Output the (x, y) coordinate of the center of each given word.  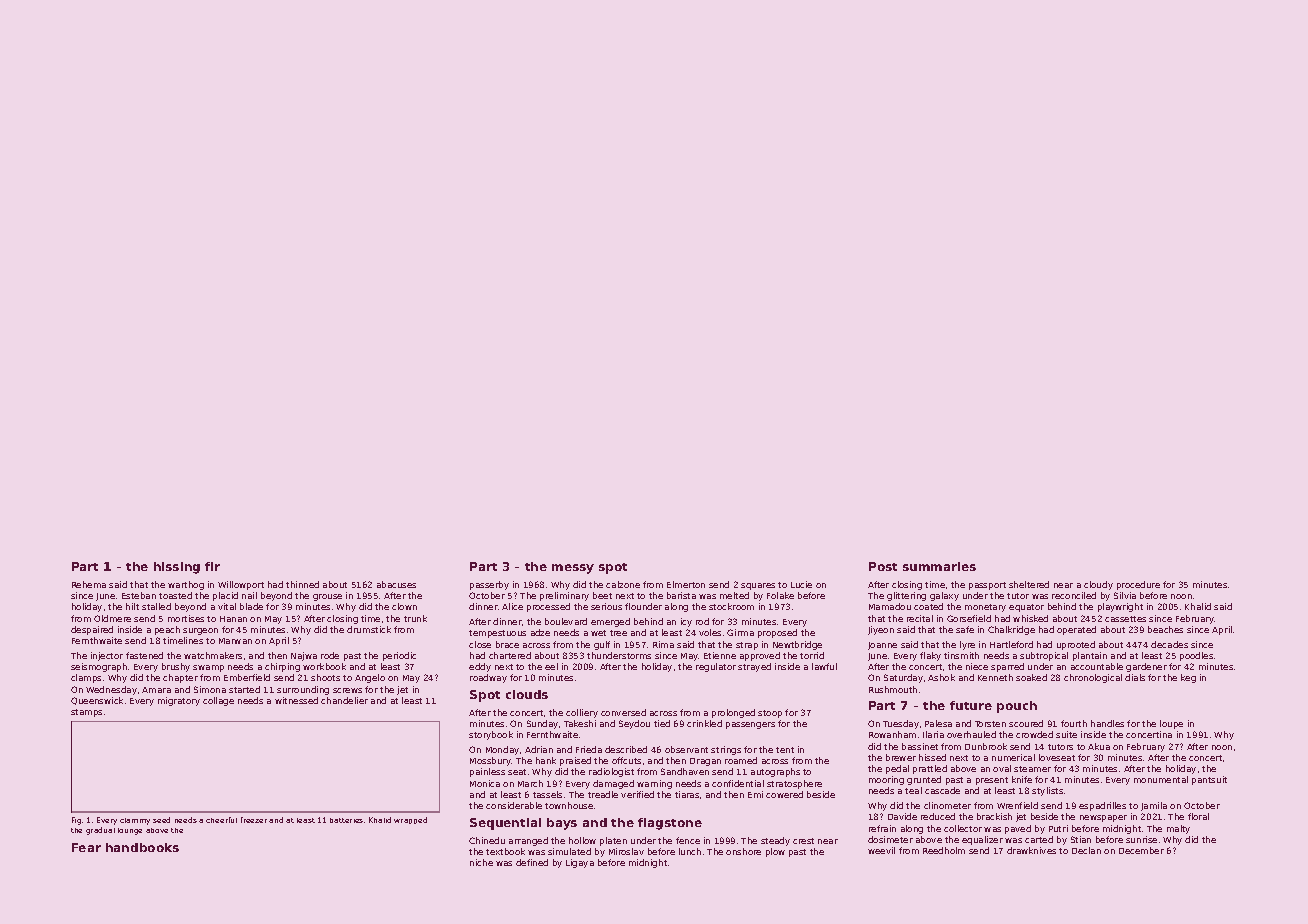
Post (883, 566)
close (480, 644)
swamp (208, 668)
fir (212, 566)
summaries (939, 566)
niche (481, 862)
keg (1188, 678)
